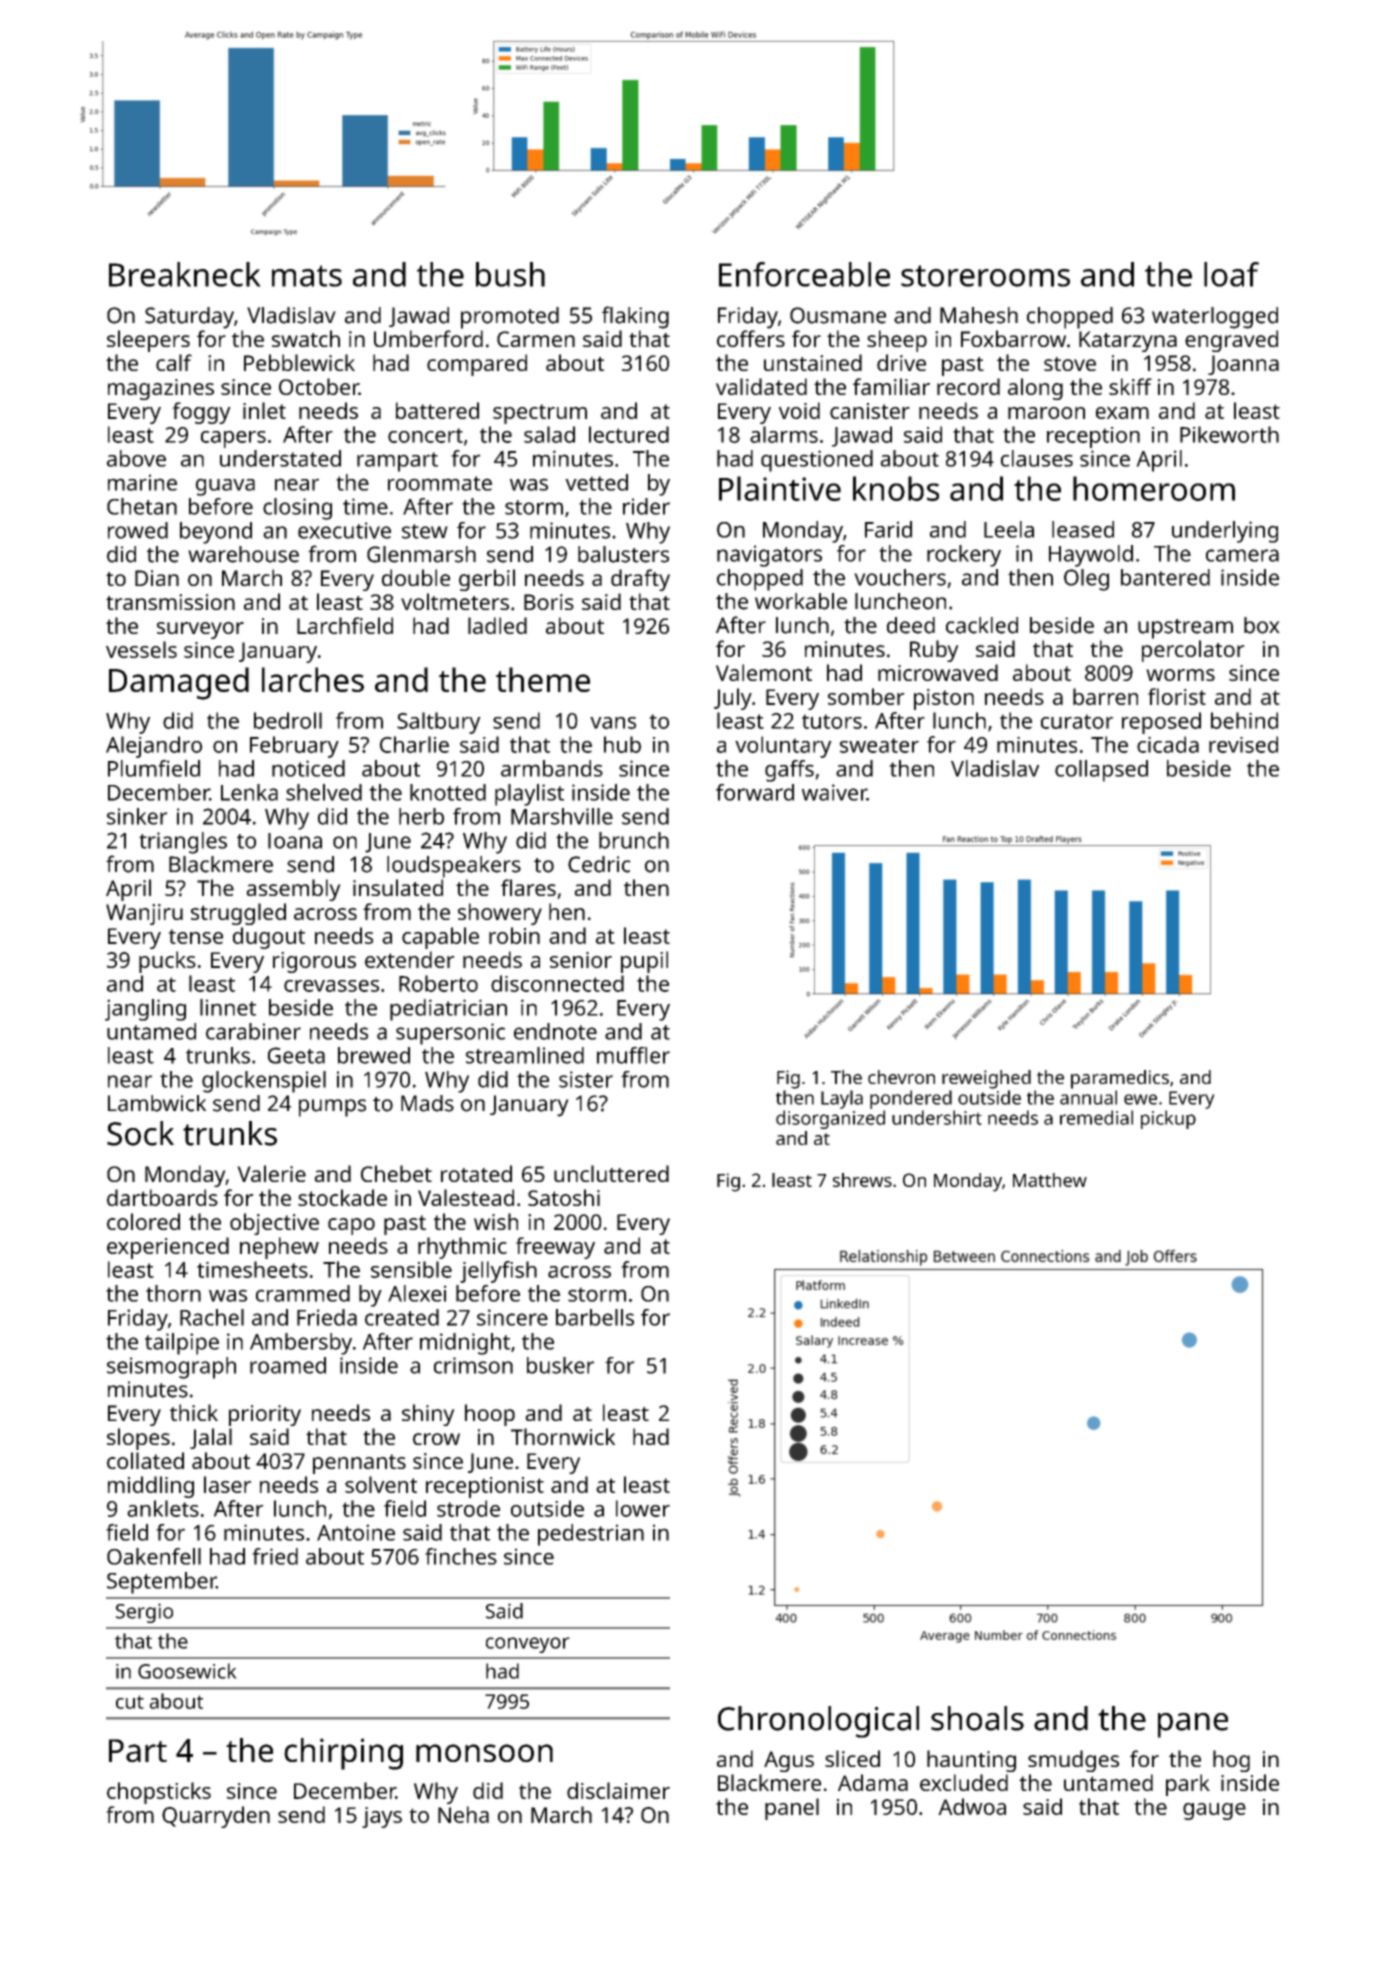 This page has height=1969, width=1386. Describe the element at coordinates (1177, 696) in the page. I see `florist` at that location.
